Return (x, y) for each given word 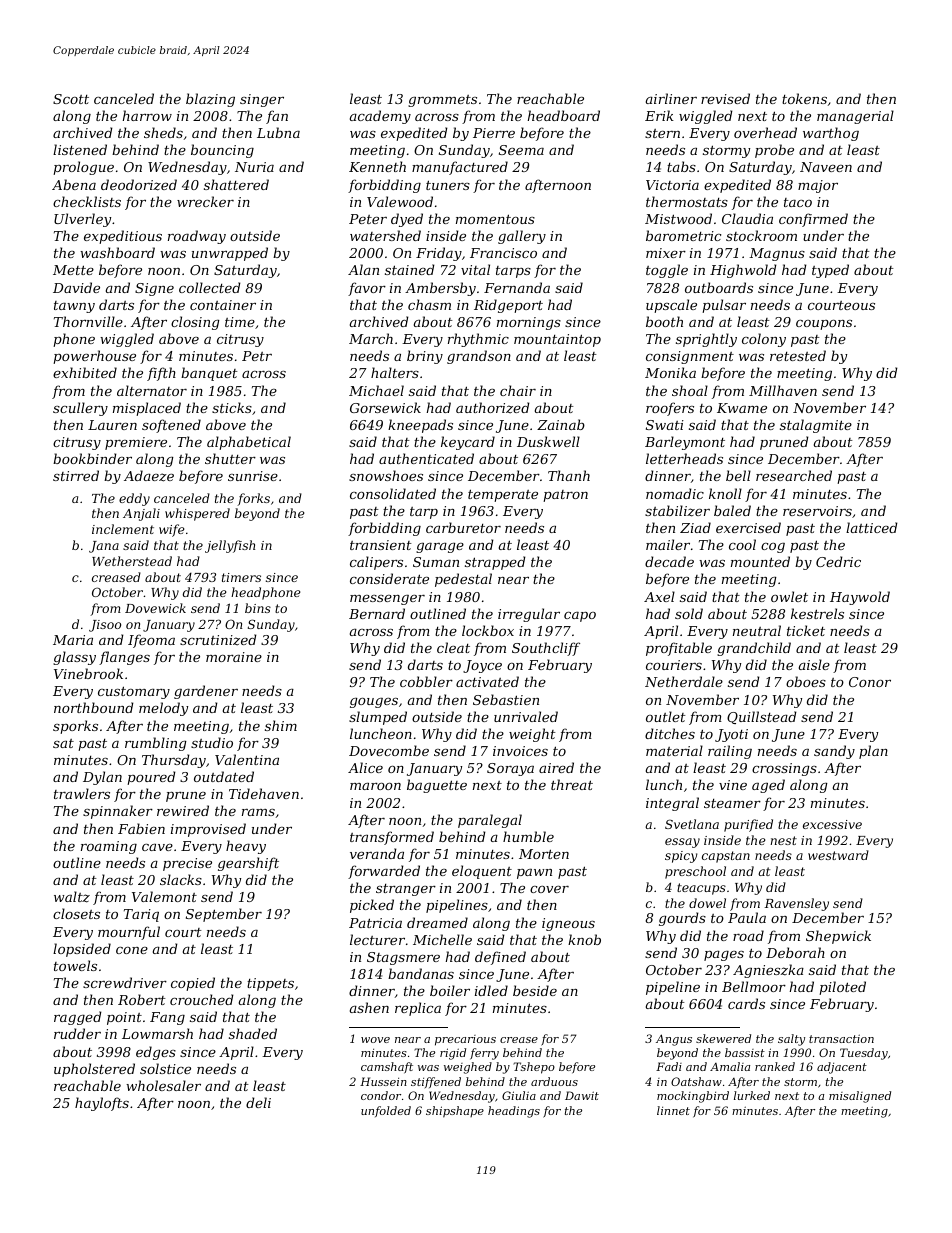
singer (262, 100)
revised (725, 98)
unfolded (386, 1111)
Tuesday (864, 1054)
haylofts (102, 1104)
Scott (71, 99)
